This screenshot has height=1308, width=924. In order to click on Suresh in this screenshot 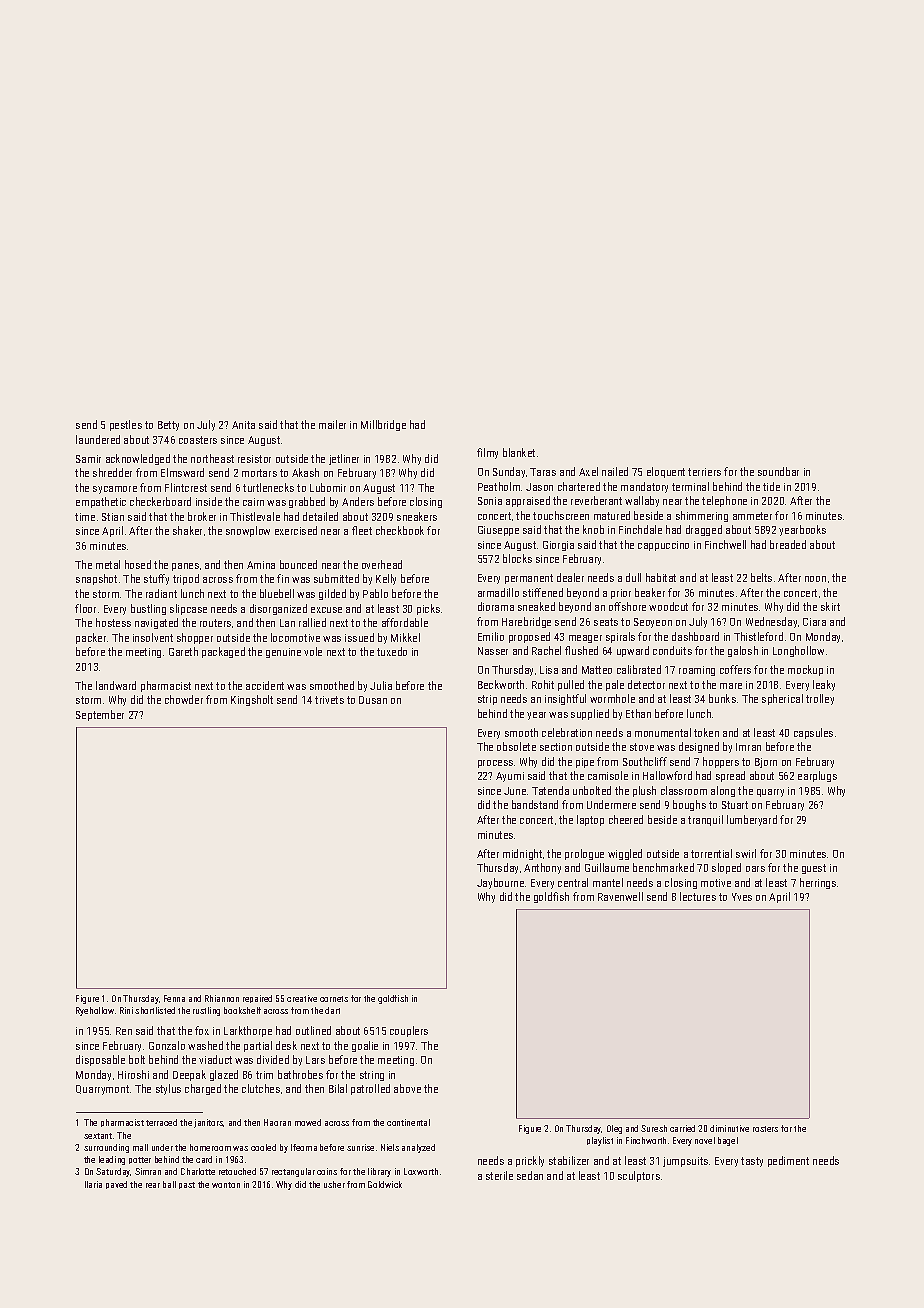, I will do `click(654, 1128)`.
